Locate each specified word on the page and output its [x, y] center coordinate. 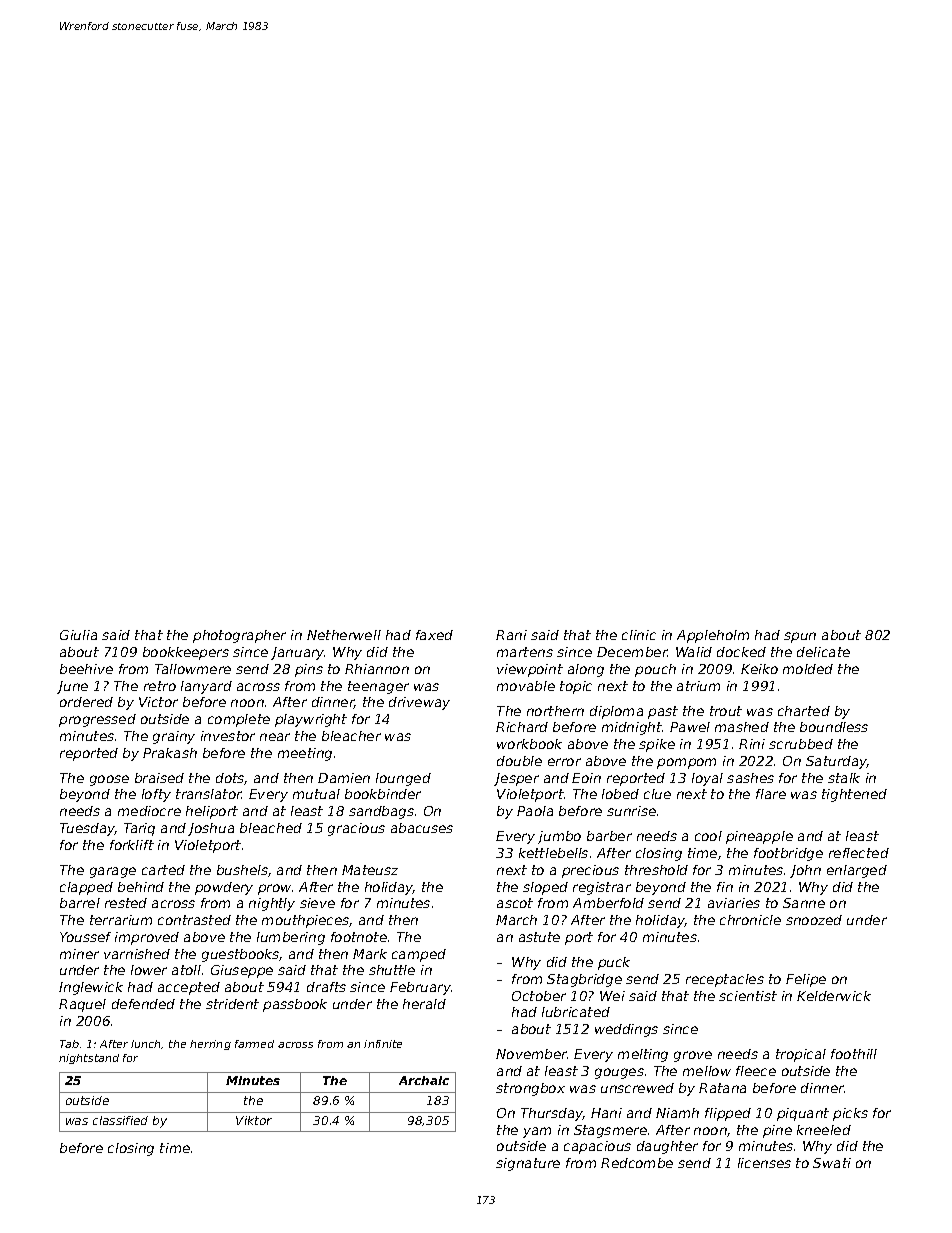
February [420, 988]
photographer [239, 636]
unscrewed [637, 1088]
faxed [434, 635]
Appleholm [713, 636]
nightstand [89, 1059]
